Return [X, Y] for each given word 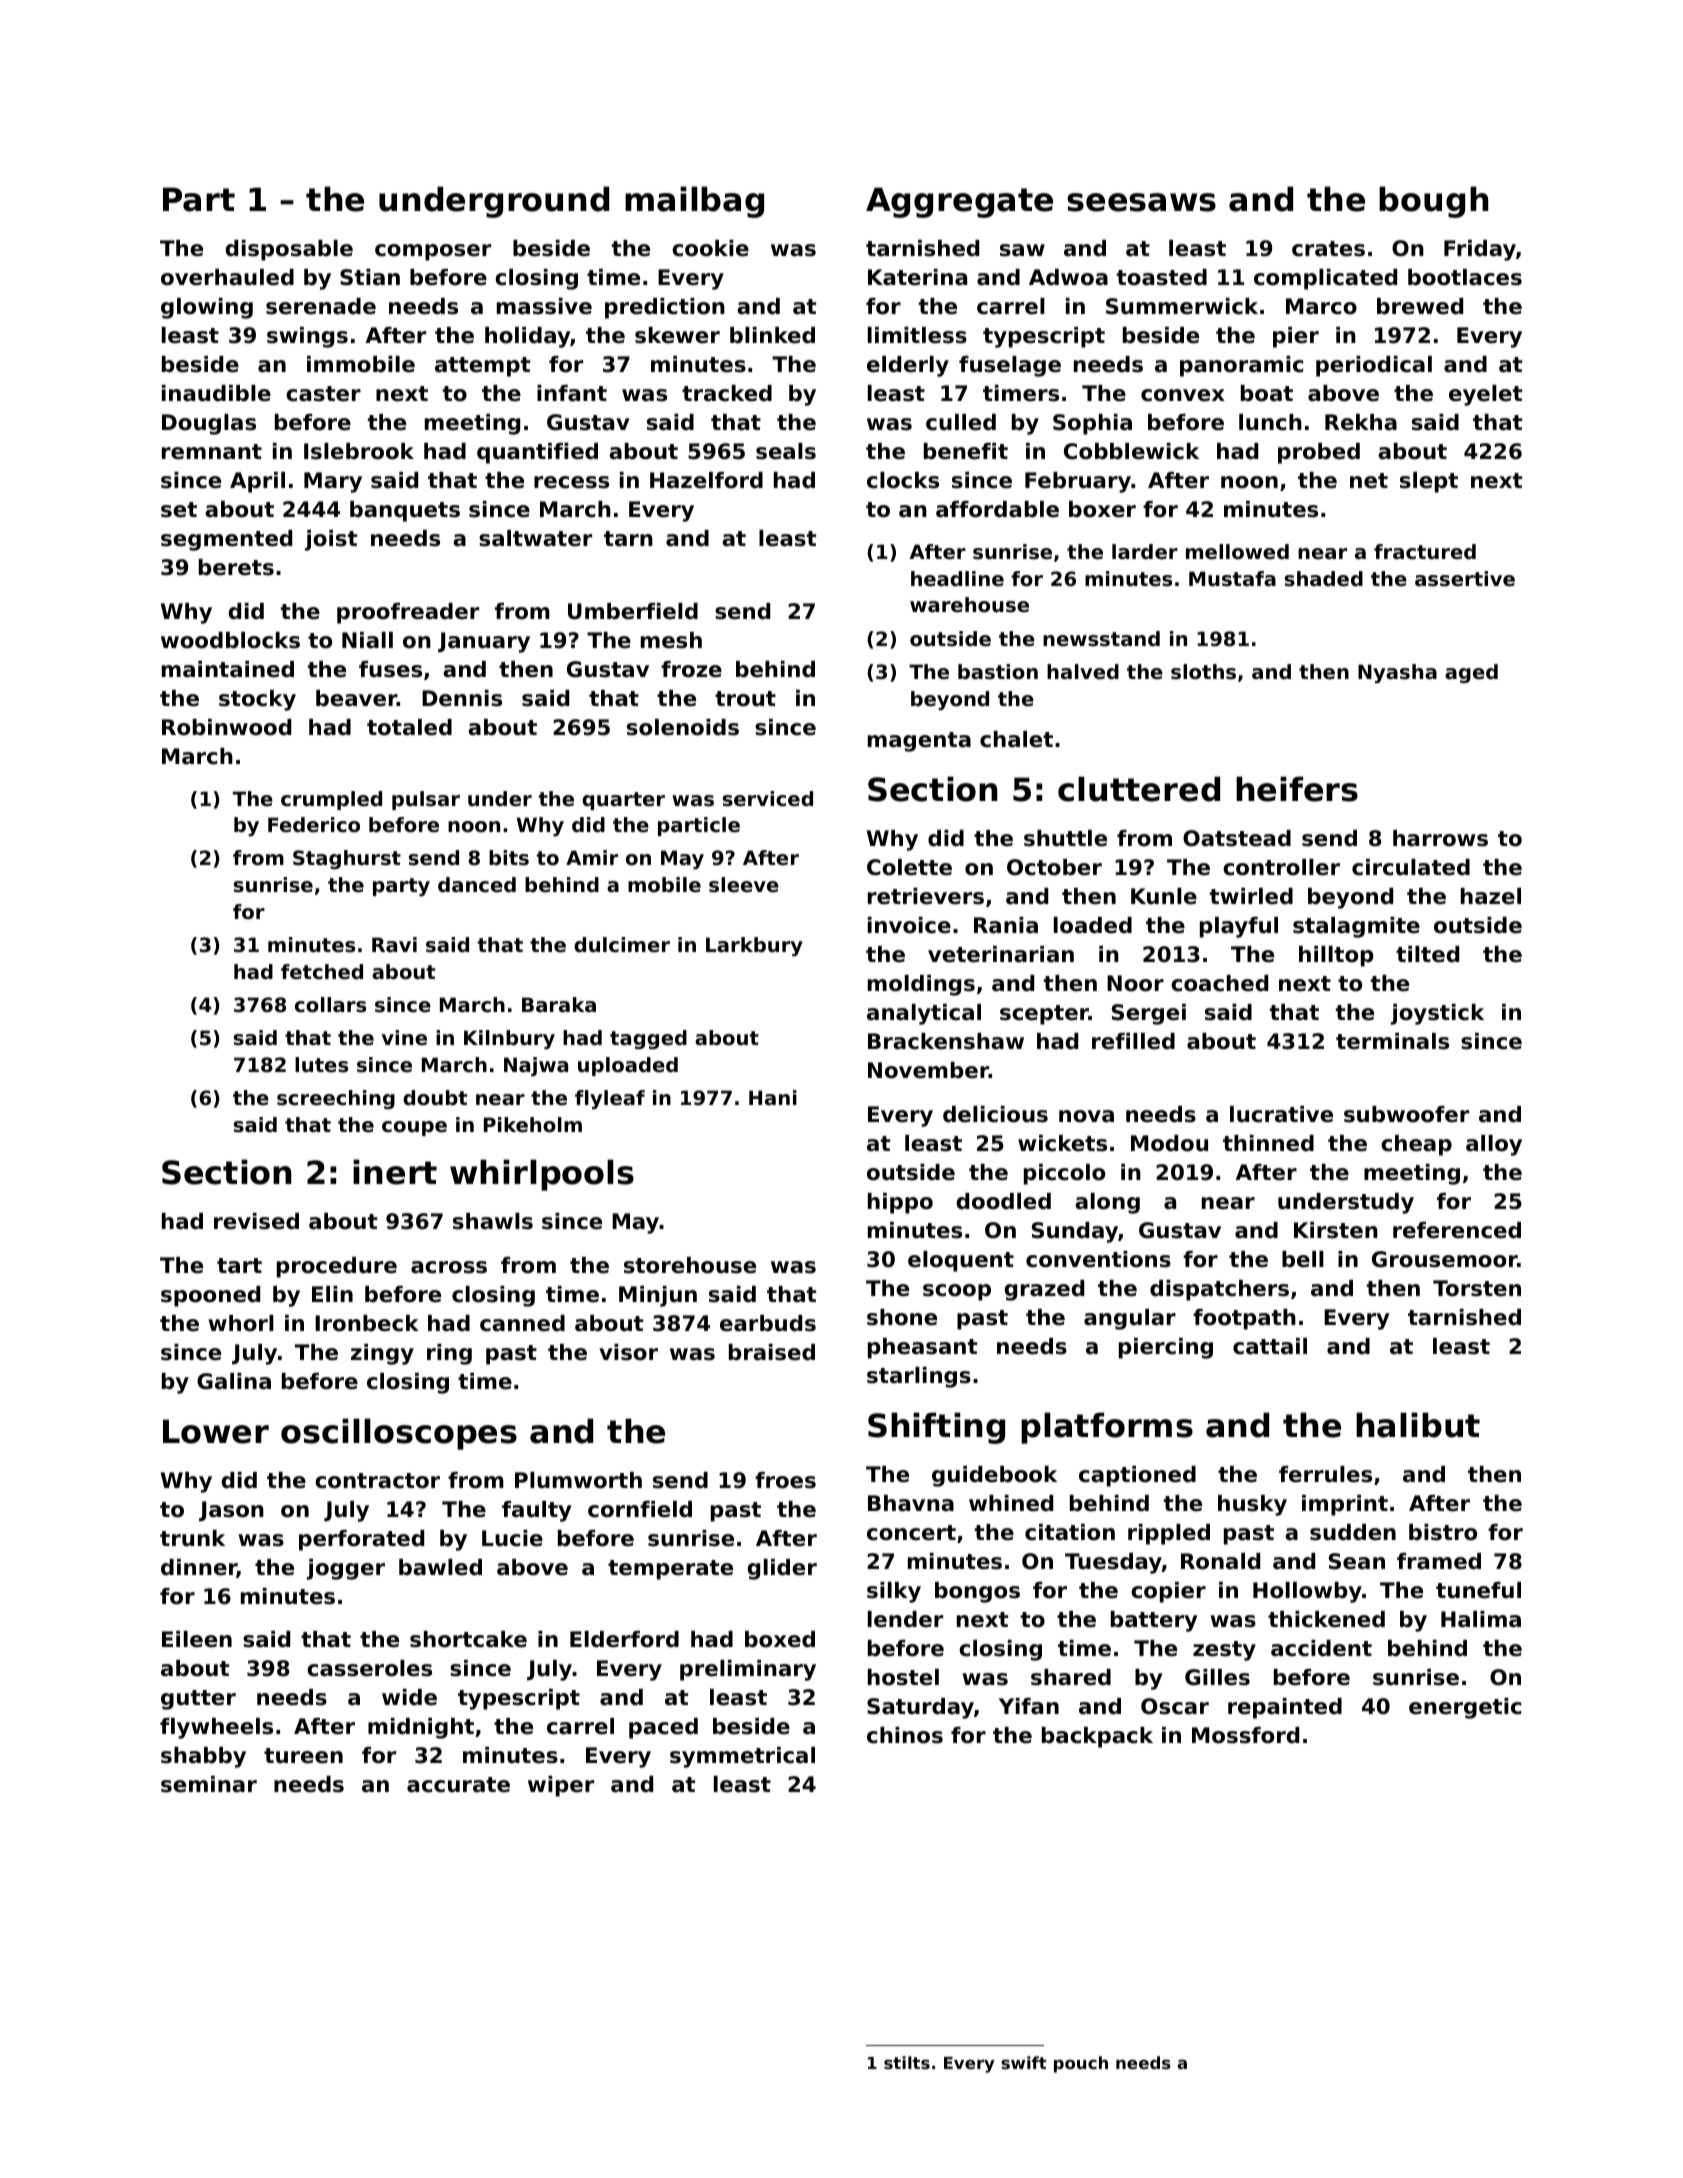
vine [404, 1038]
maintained [228, 669]
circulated [1411, 867]
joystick [1437, 1014]
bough [1434, 202]
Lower [216, 1431]
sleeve [744, 885]
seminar [209, 1784]
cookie [710, 248]
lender [905, 1619]
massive [544, 306]
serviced [768, 799]
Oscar [1175, 1706]
